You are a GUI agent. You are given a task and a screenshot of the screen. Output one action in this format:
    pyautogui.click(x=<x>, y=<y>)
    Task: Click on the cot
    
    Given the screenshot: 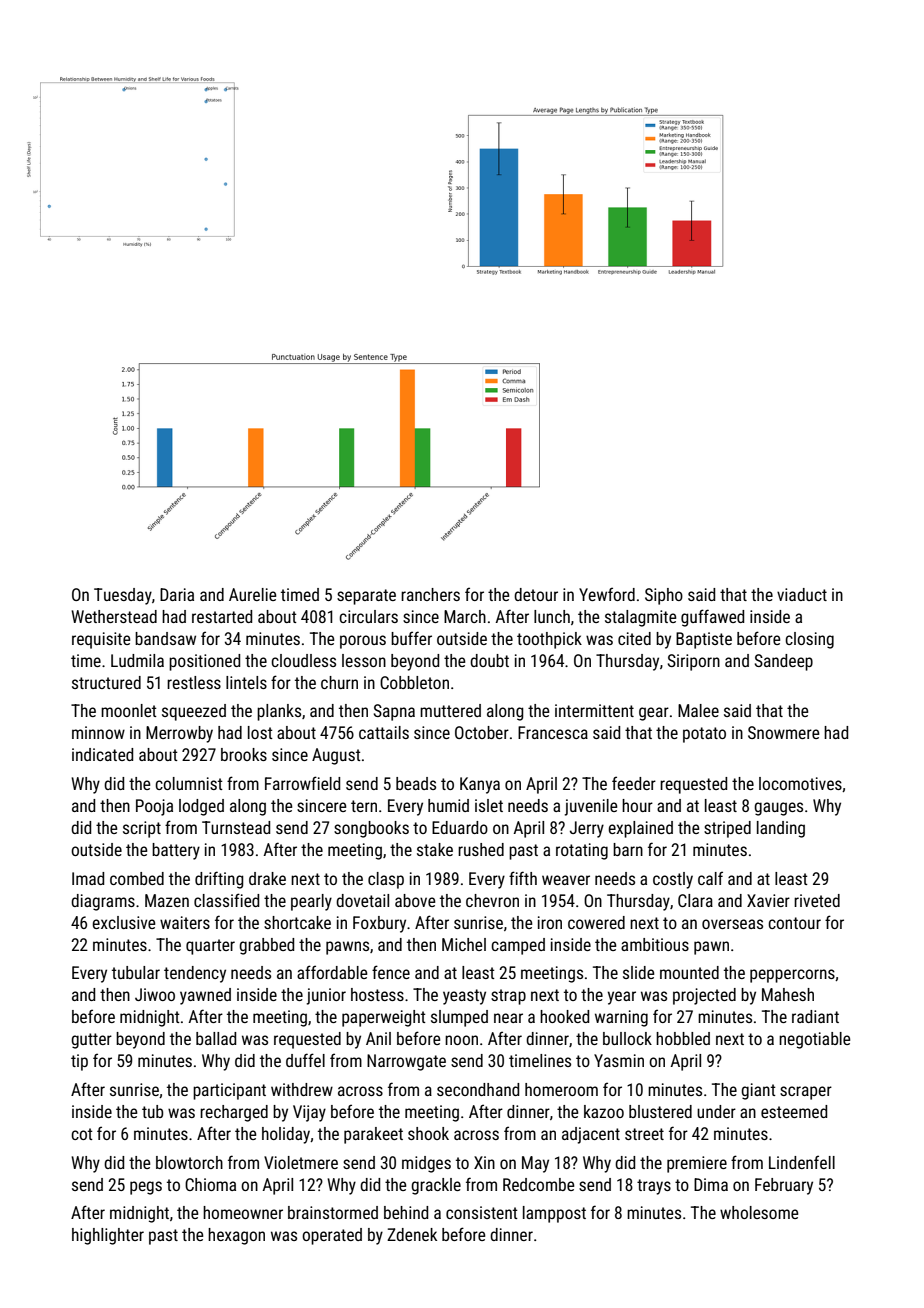 What is the action you would take?
    pyautogui.click(x=82, y=1134)
